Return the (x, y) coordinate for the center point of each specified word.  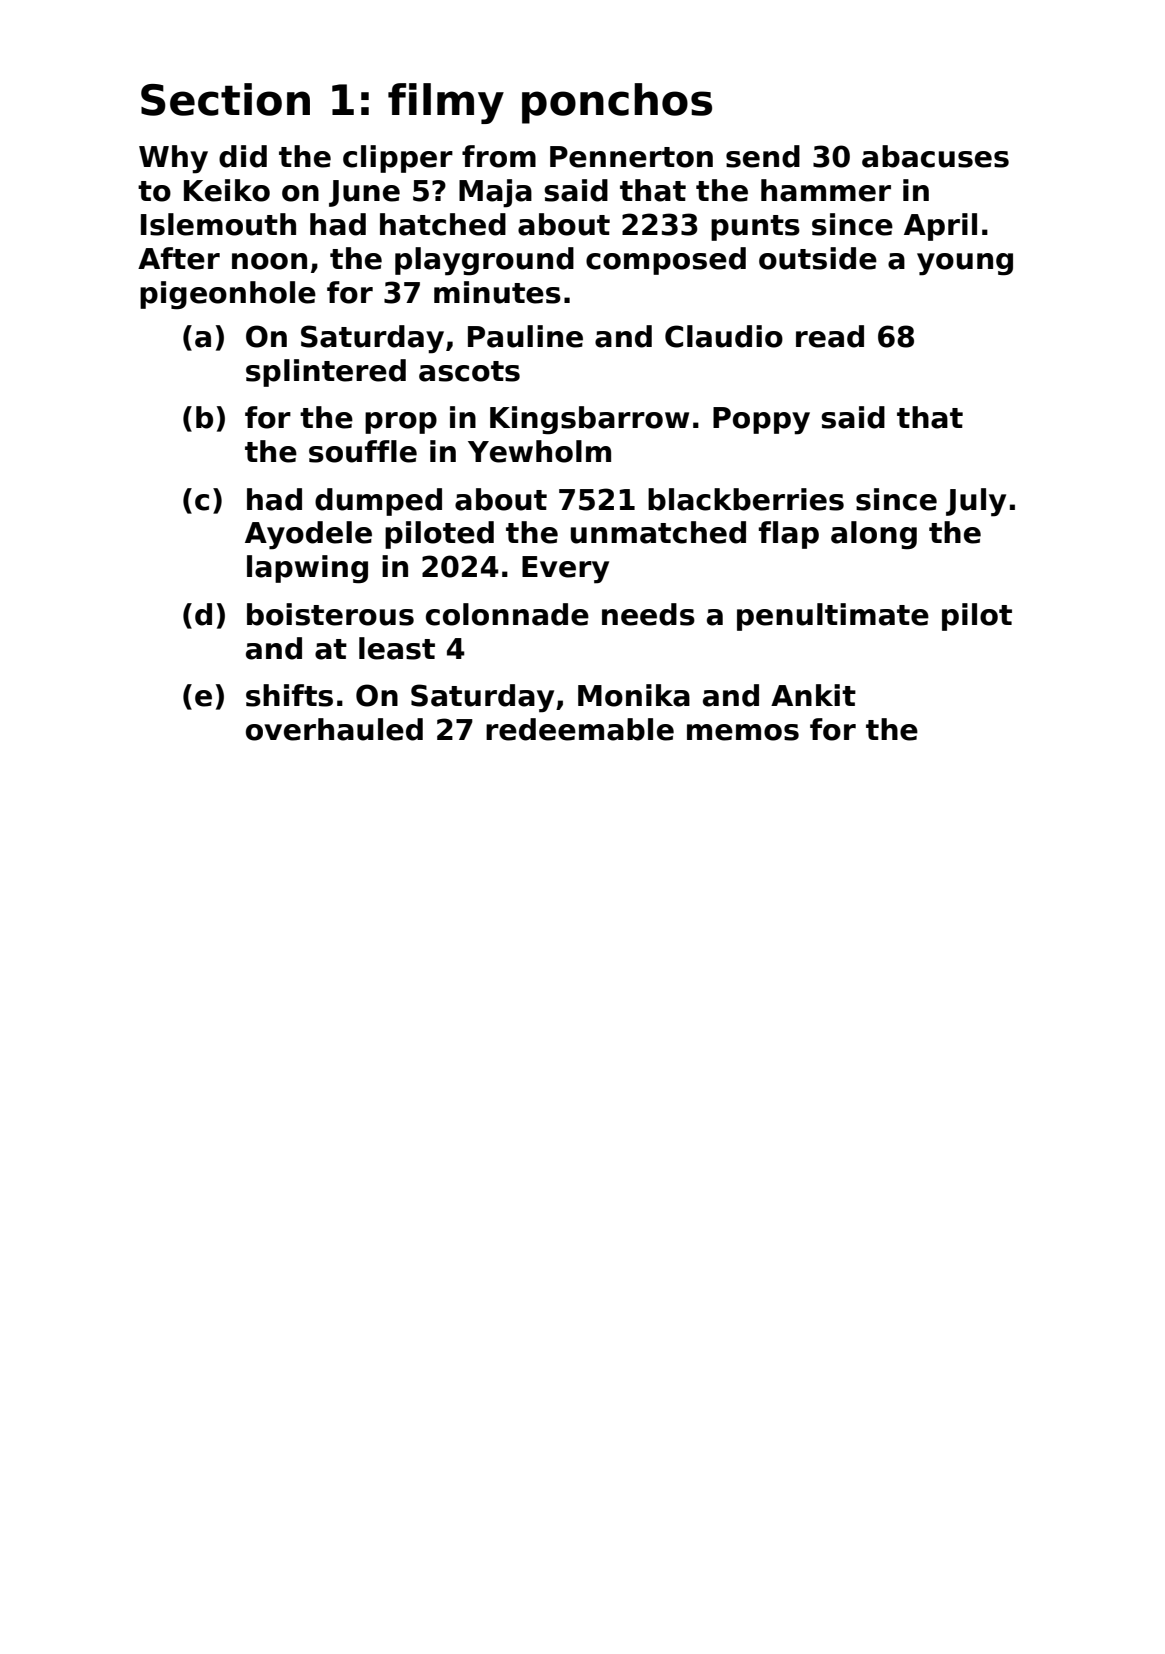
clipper (398, 159)
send (763, 156)
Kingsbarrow (589, 420)
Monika (634, 695)
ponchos (617, 103)
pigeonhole (228, 295)
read (830, 336)
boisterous (330, 614)
